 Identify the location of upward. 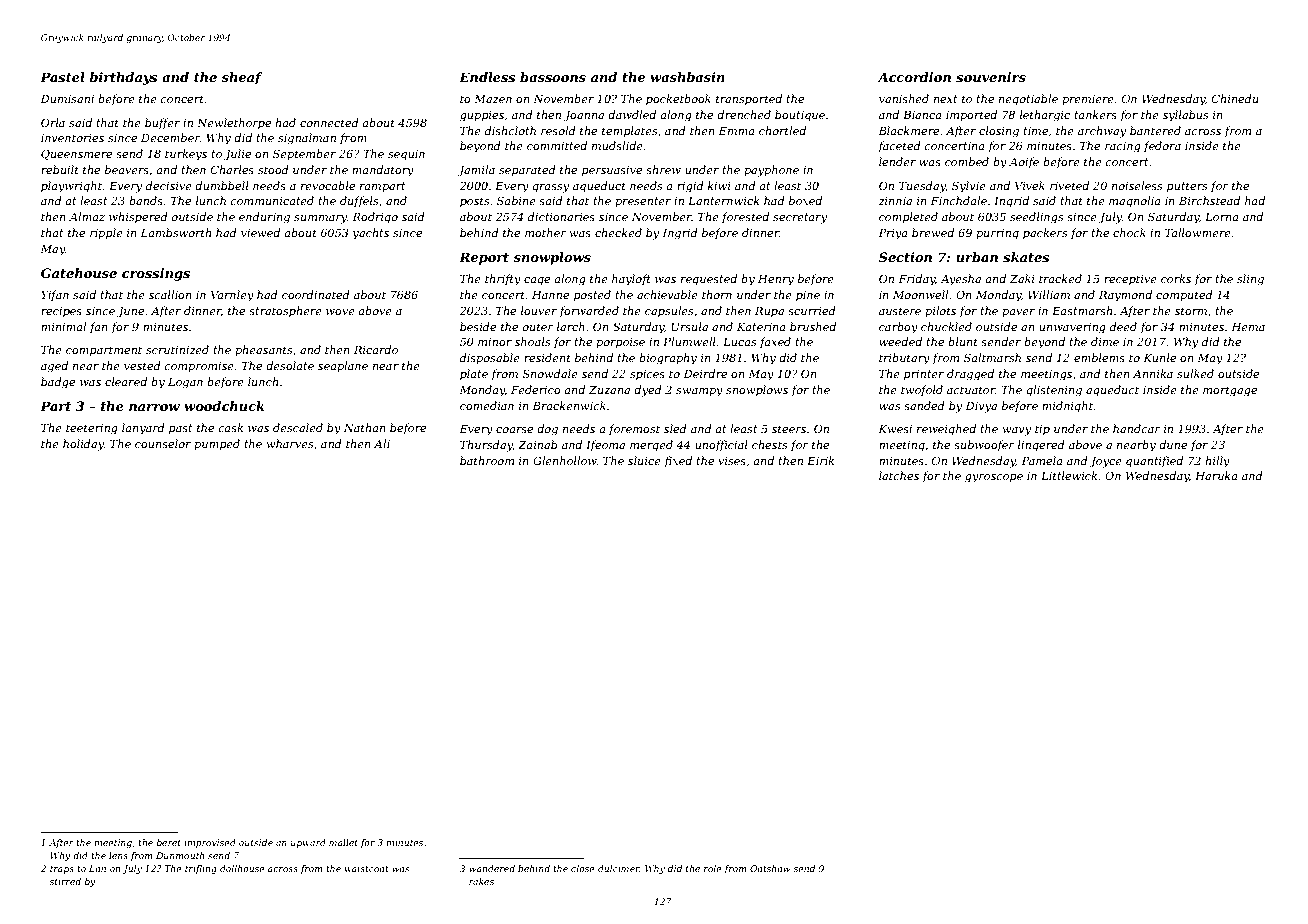
(308, 843).
